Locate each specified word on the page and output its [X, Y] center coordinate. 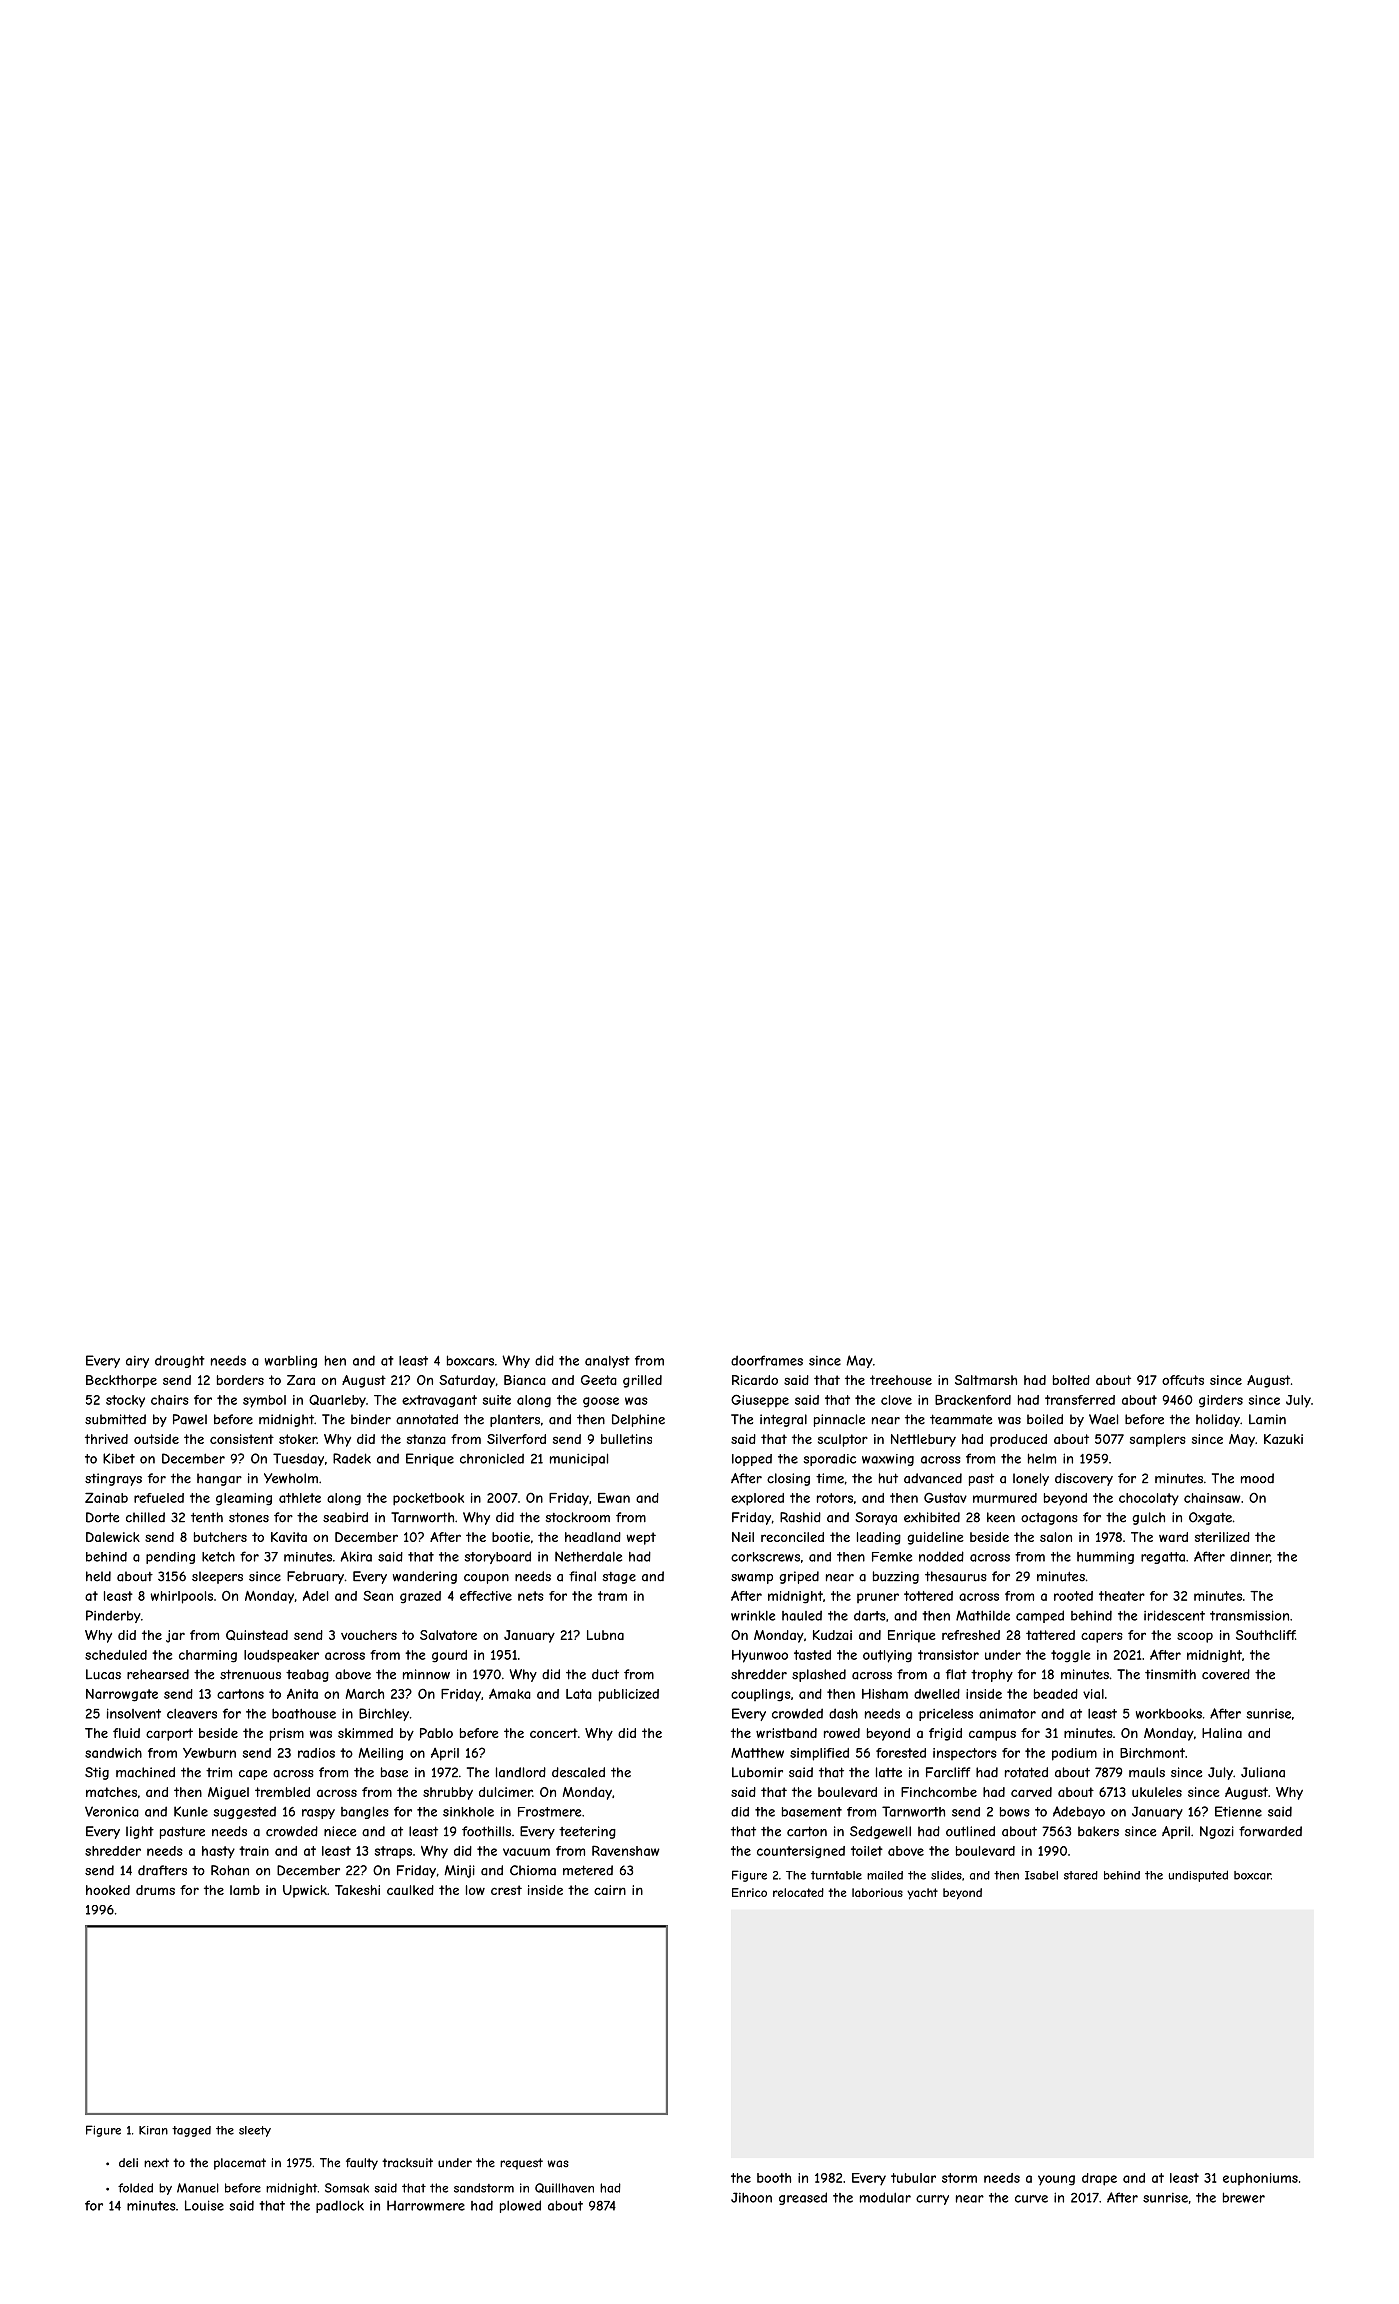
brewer [1244, 2197]
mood [1257, 1478]
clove [896, 1400]
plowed [520, 2206]
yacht [922, 1894]
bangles [365, 1812]
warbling [291, 1361]
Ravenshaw [626, 1850]
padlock [340, 2206]
